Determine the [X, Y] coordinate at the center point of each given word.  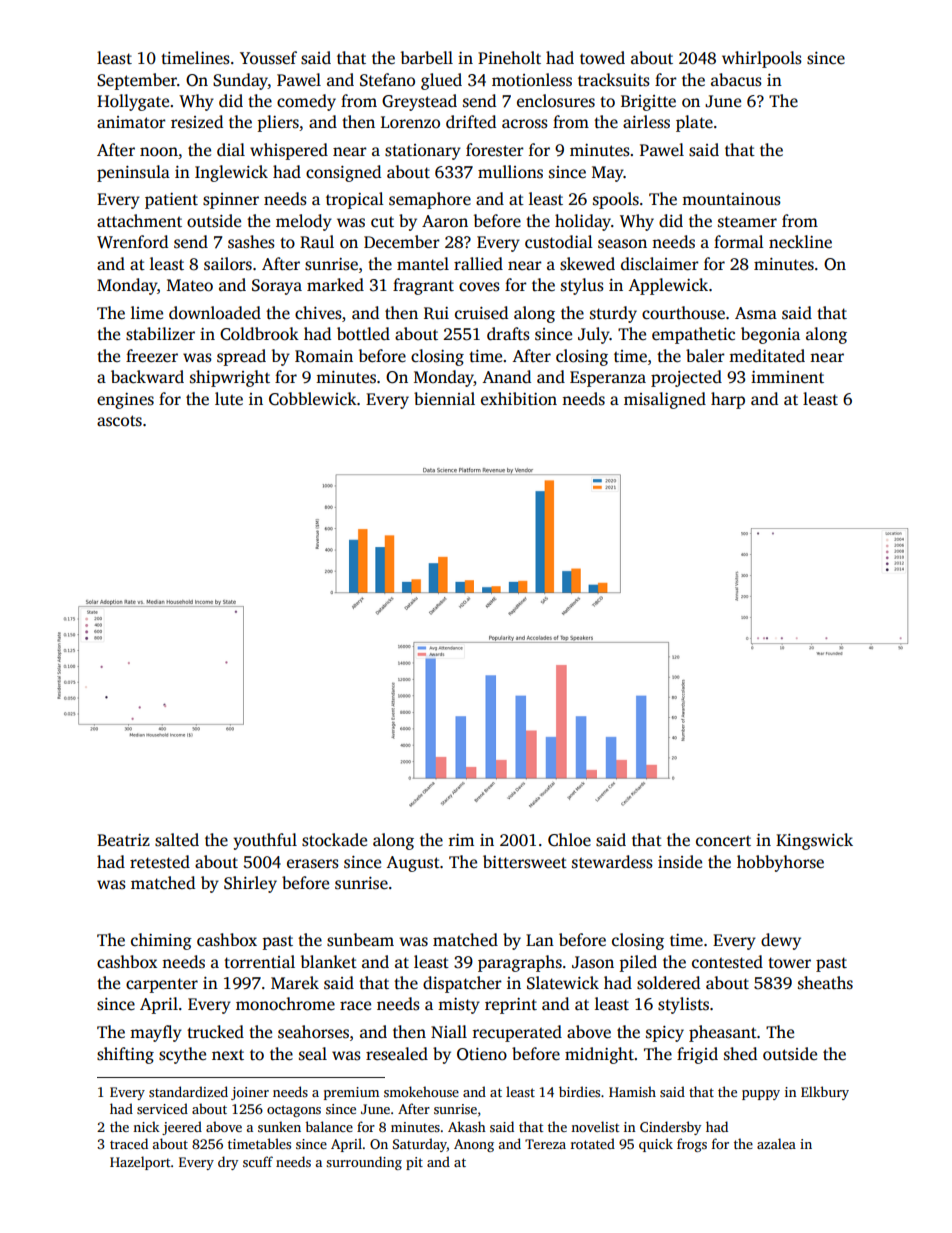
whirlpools [762, 59]
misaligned [665, 400]
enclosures [556, 101]
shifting [125, 1055]
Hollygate [133, 102]
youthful [265, 841]
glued [441, 81]
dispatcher [462, 984]
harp [728, 400]
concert [723, 841]
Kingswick [814, 841]
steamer [747, 222]
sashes [251, 242]
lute [229, 399]
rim [461, 840]
